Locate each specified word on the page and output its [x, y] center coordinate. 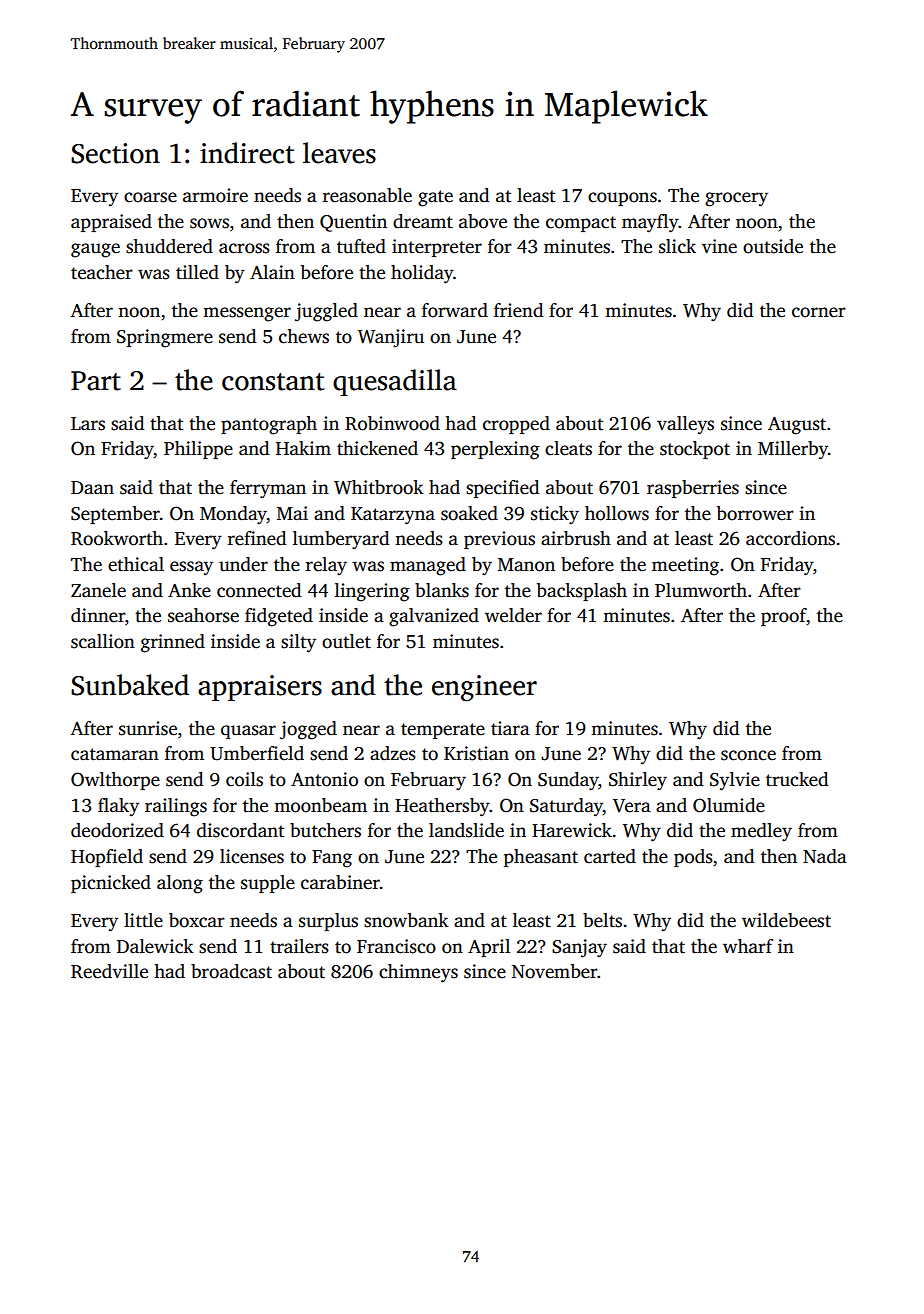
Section [115, 153]
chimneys [418, 973]
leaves [339, 153]
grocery [736, 199]
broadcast [231, 971]
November [555, 971]
